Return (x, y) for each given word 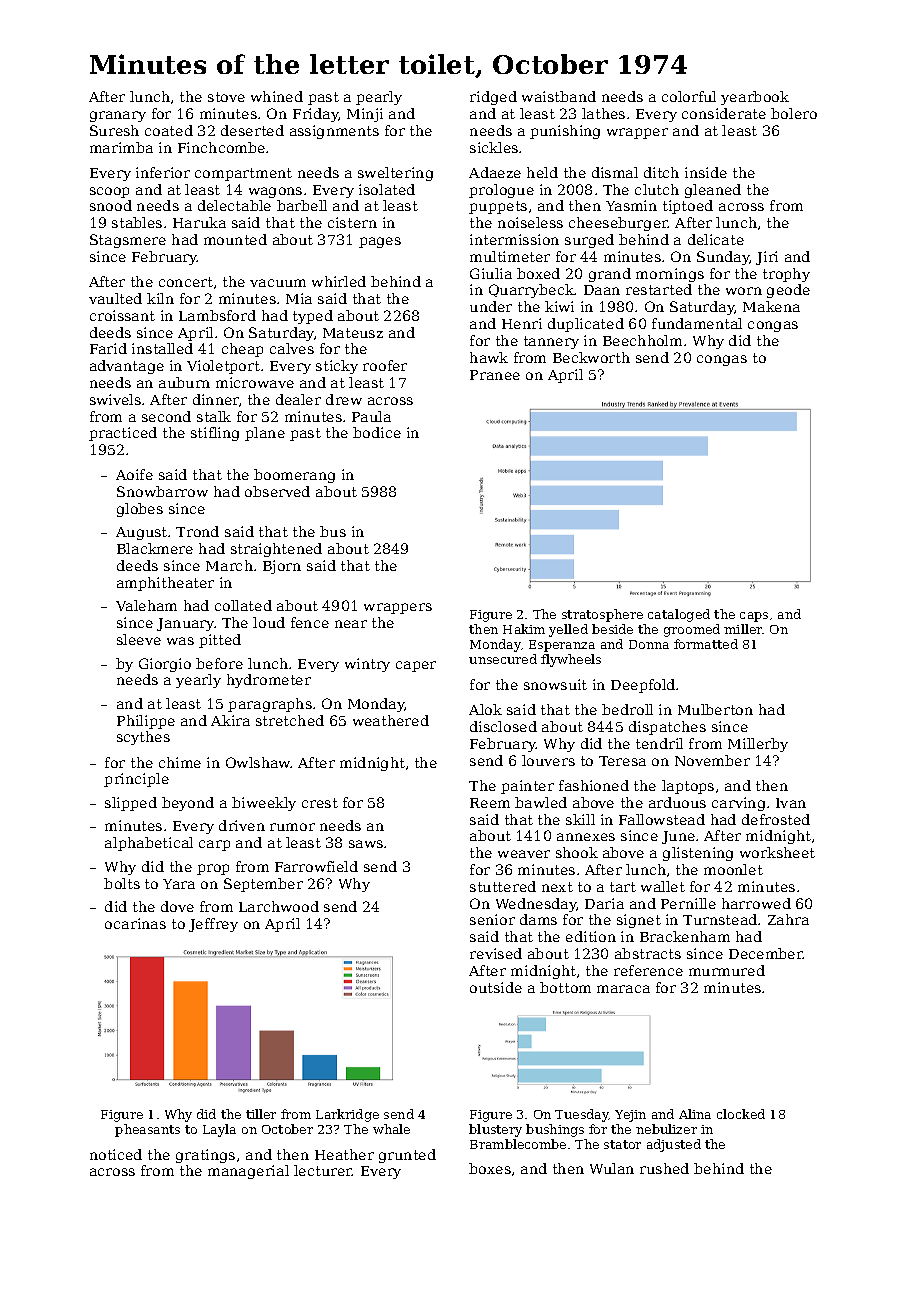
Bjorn (282, 567)
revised (496, 953)
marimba (121, 147)
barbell (302, 205)
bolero (794, 113)
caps (754, 617)
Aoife (134, 474)
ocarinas (135, 923)
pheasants (147, 1130)
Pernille (688, 903)
